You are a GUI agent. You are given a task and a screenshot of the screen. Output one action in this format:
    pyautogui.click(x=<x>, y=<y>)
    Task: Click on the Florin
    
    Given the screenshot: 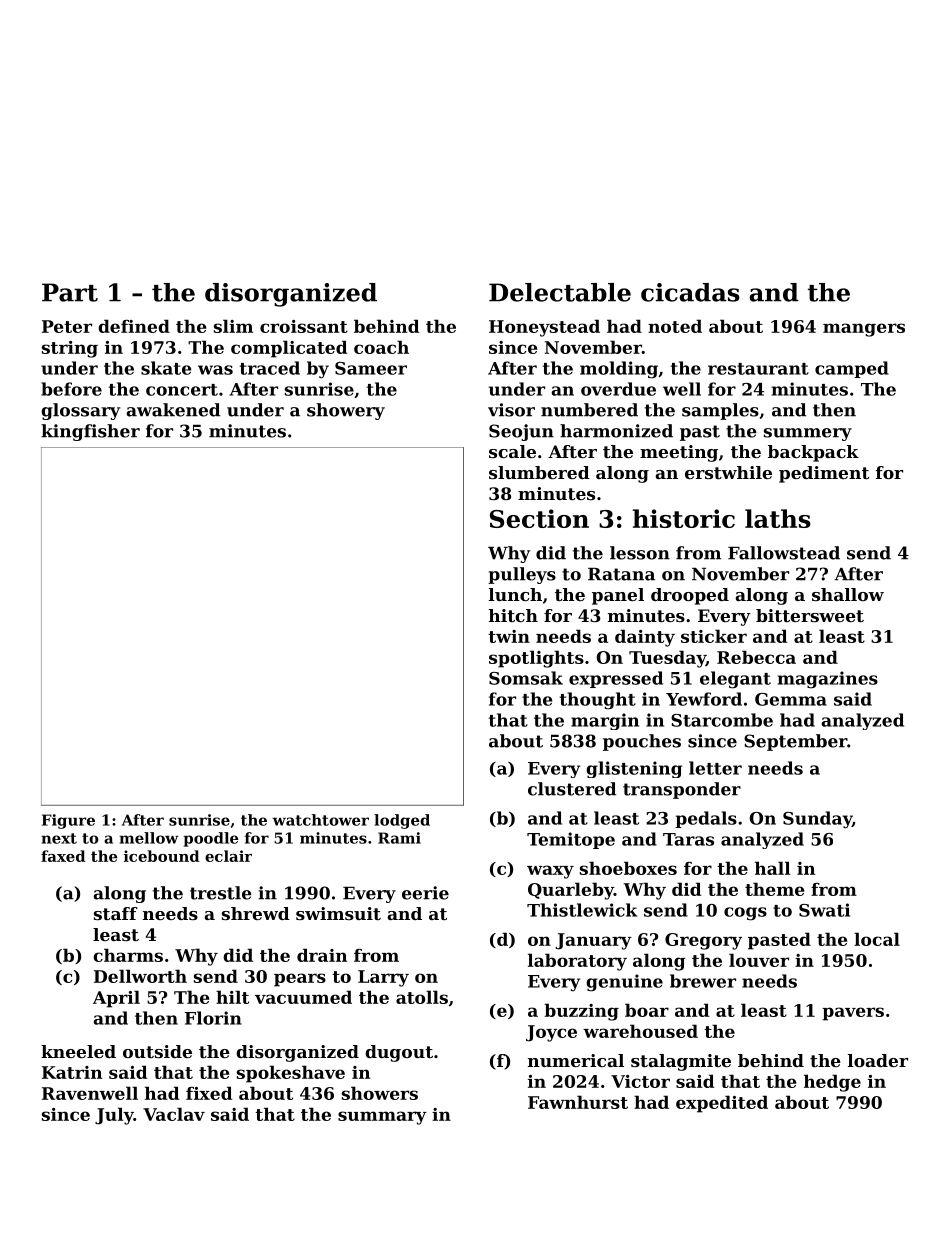 What is the action you would take?
    pyautogui.click(x=213, y=1018)
